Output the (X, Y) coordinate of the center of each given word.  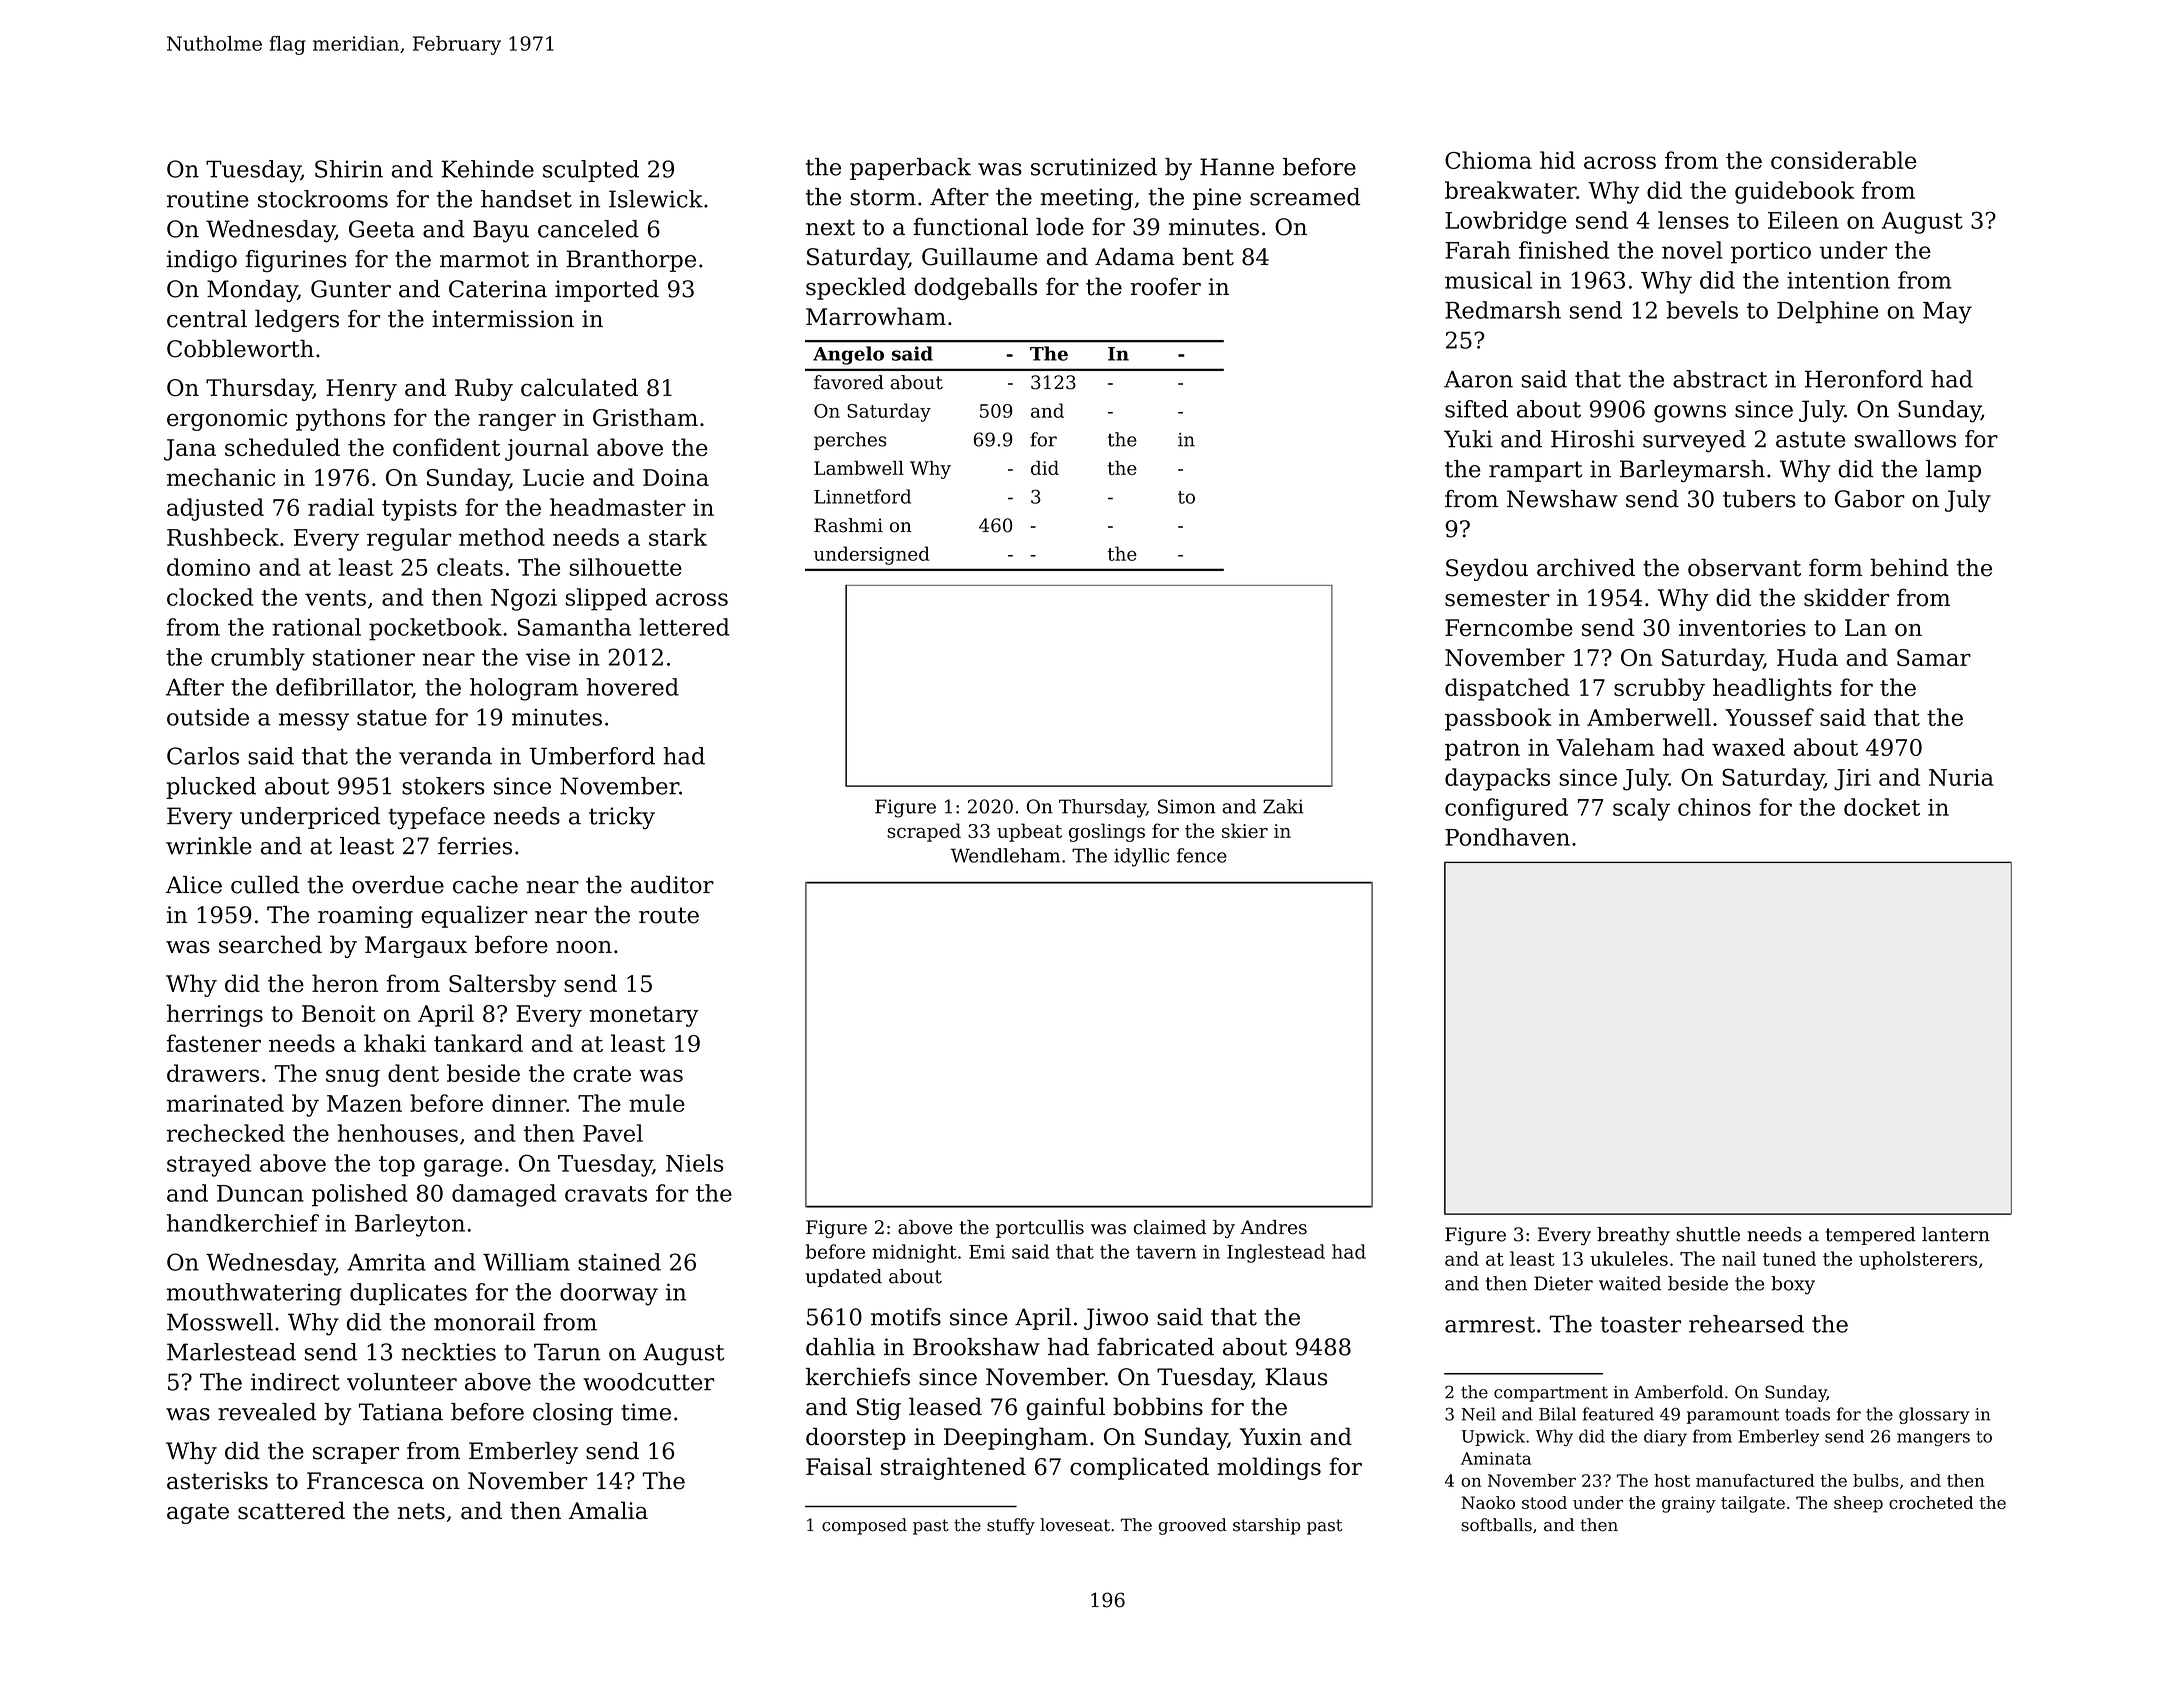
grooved (1192, 1526)
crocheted (1931, 1502)
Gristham (645, 417)
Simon (1186, 806)
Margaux (416, 947)
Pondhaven (1507, 837)
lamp (1953, 471)
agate (198, 1513)
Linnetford (862, 496)
